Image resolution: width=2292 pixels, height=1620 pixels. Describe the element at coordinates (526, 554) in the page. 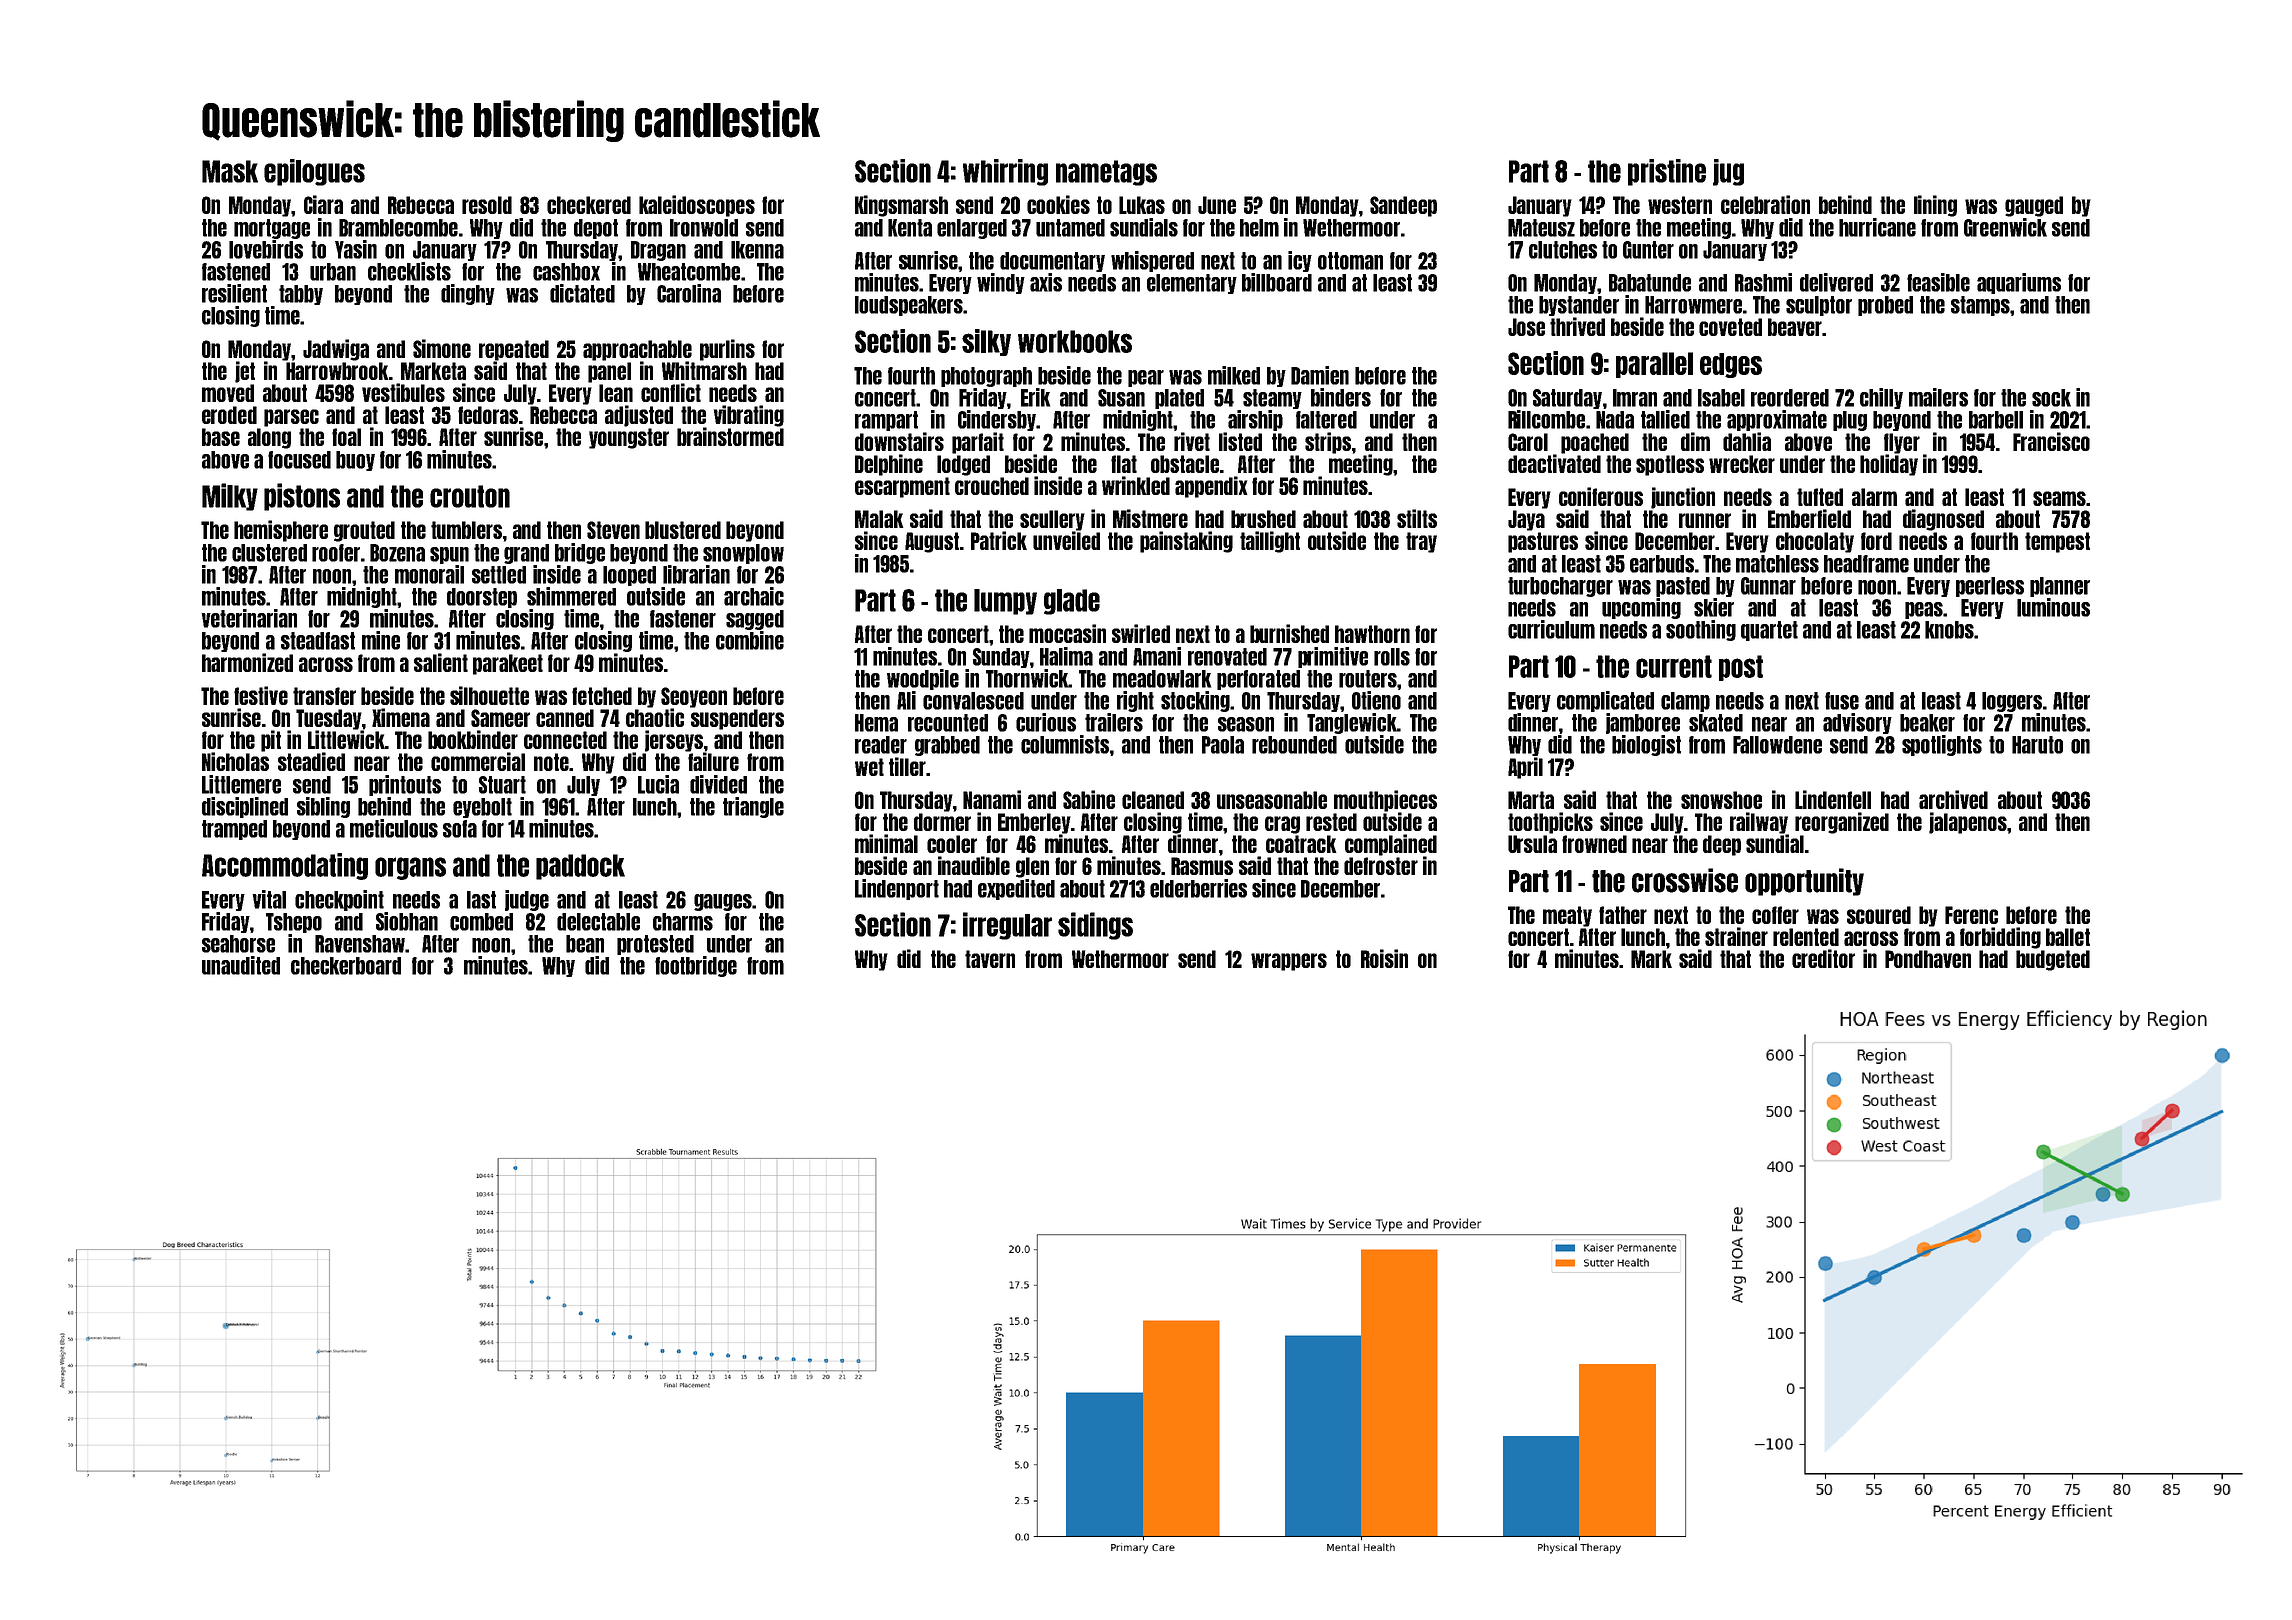

I see `grand` at that location.
